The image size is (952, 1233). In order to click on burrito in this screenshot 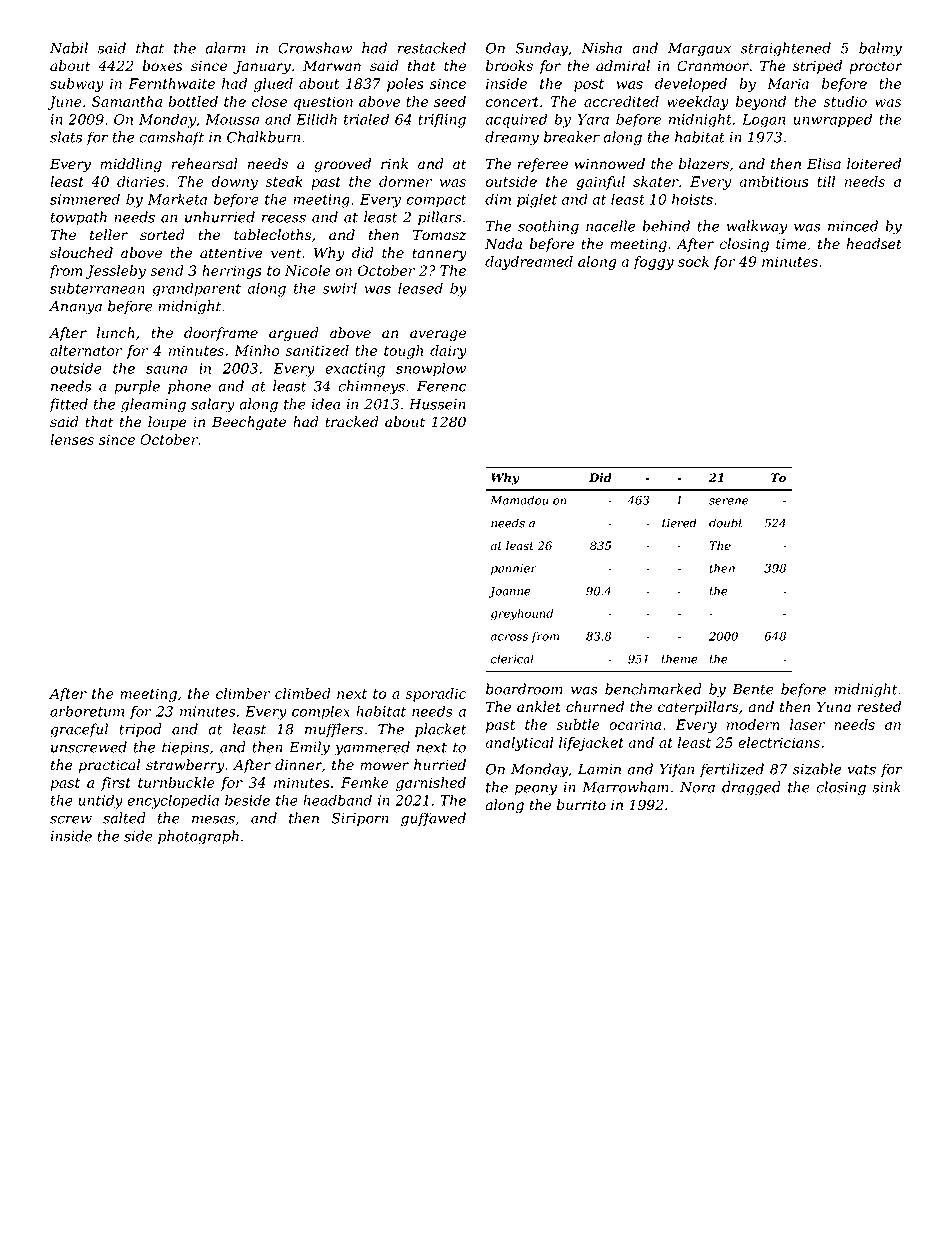, I will do `click(581, 805)`.
